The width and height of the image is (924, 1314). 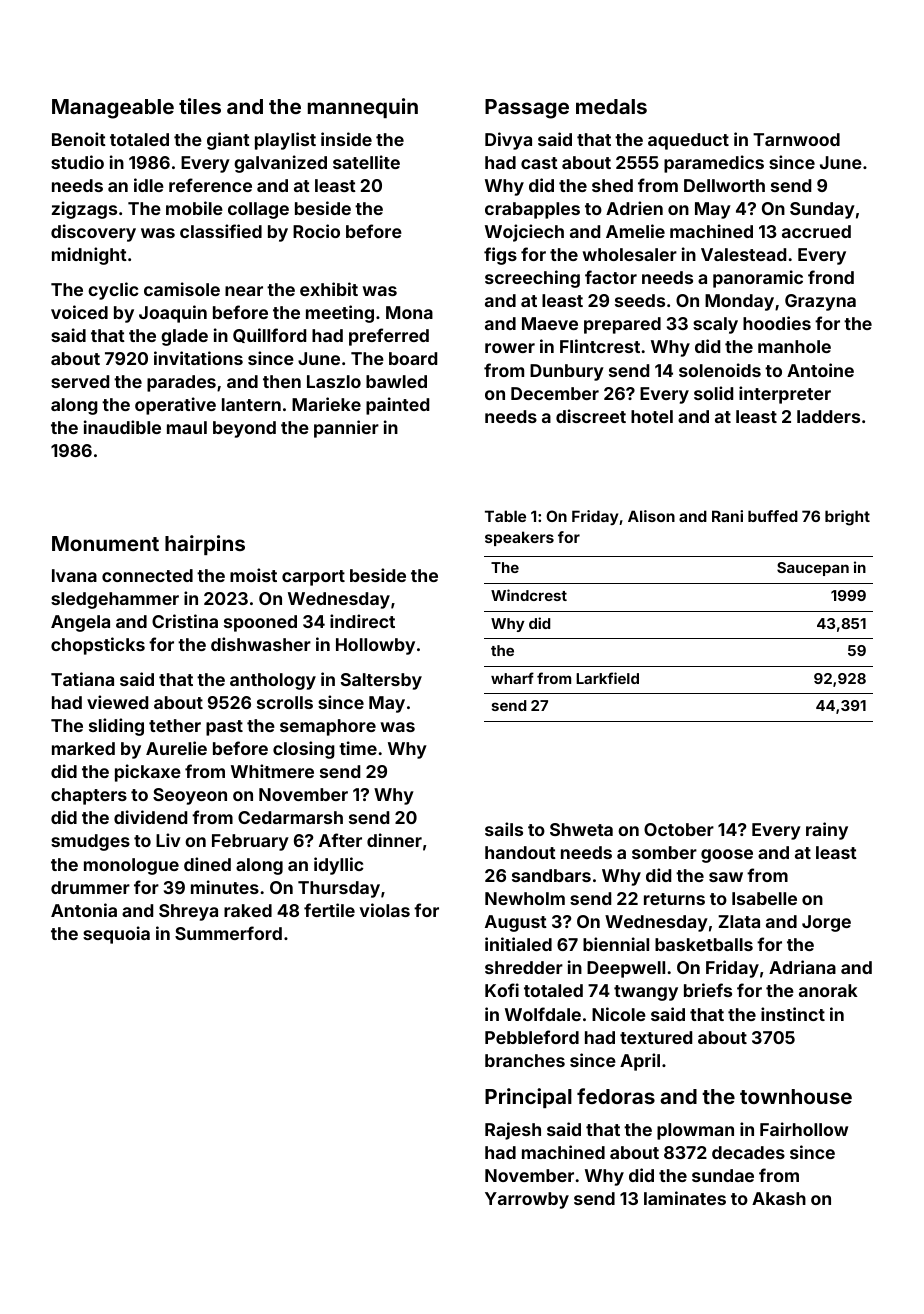 What do you see at coordinates (105, 543) in the image?
I see `Monument` at bounding box center [105, 543].
